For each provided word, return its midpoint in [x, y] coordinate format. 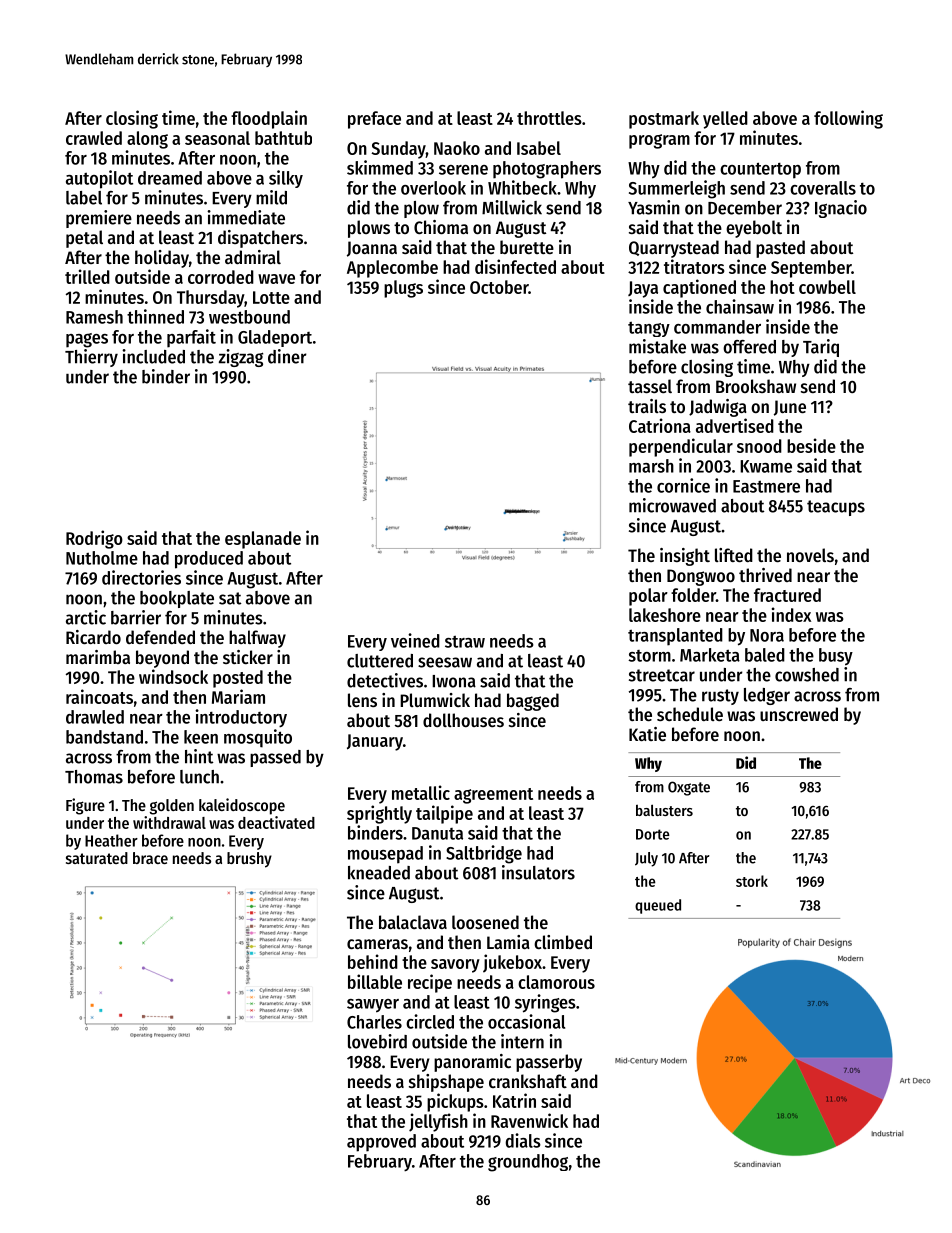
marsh [651, 466]
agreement [493, 796]
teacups [836, 508]
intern [522, 1041]
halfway [257, 639]
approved [381, 1143]
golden [172, 807]
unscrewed [799, 714]
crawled [94, 138]
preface [374, 120]
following [848, 119]
